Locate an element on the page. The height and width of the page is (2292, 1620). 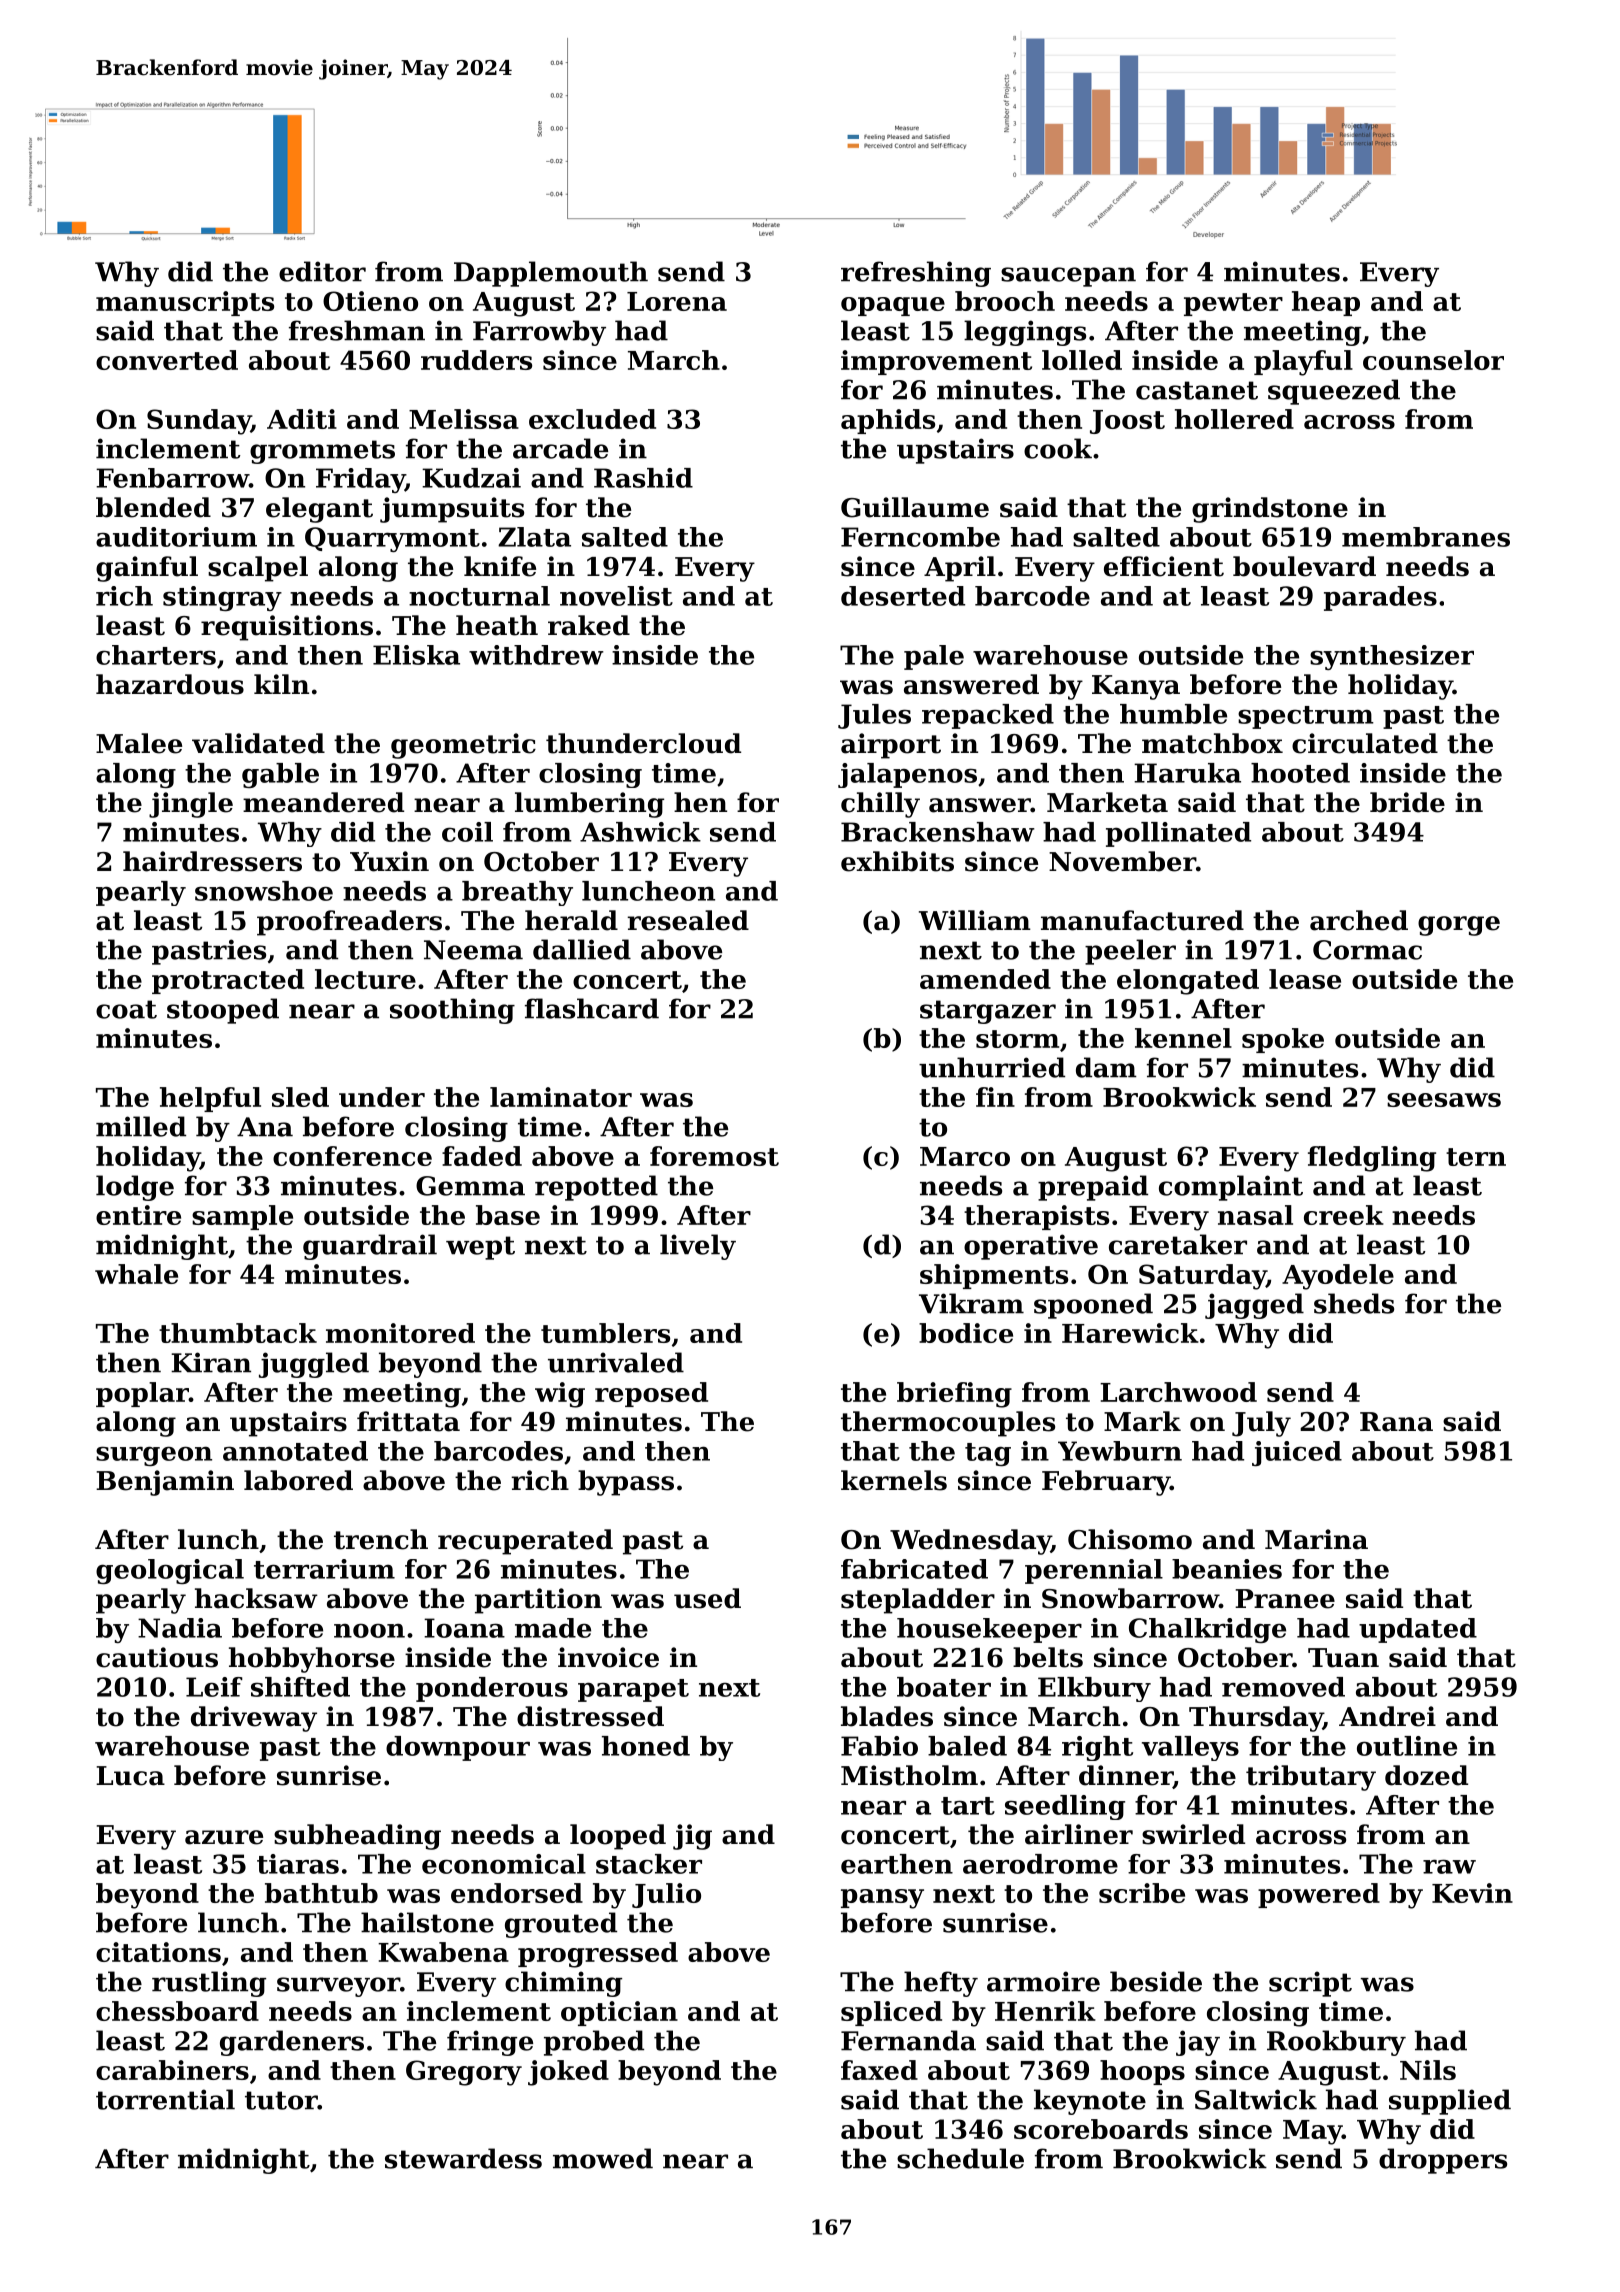
Rana is located at coordinates (1396, 1422).
